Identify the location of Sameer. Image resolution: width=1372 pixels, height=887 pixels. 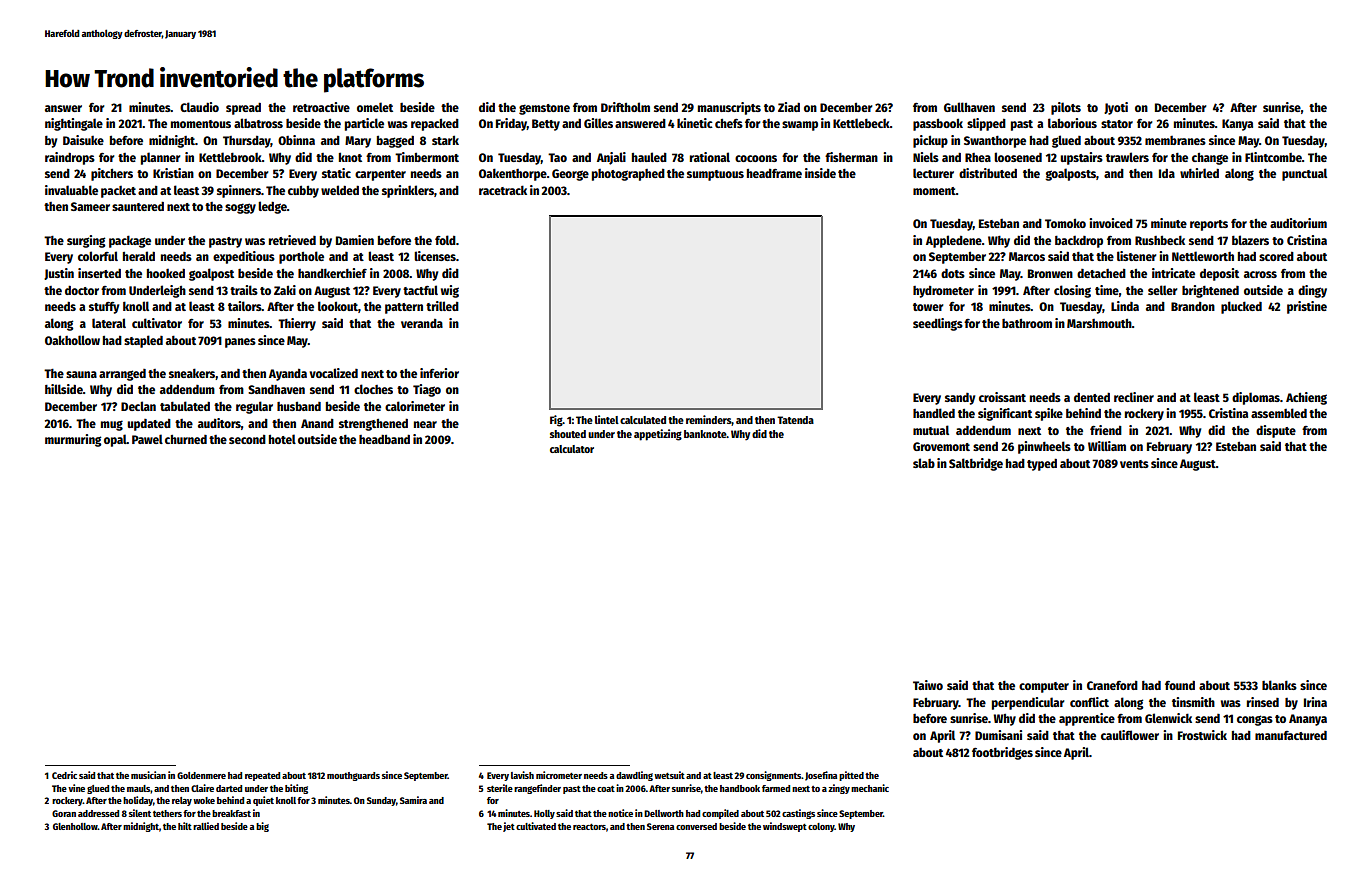
(90, 206).
